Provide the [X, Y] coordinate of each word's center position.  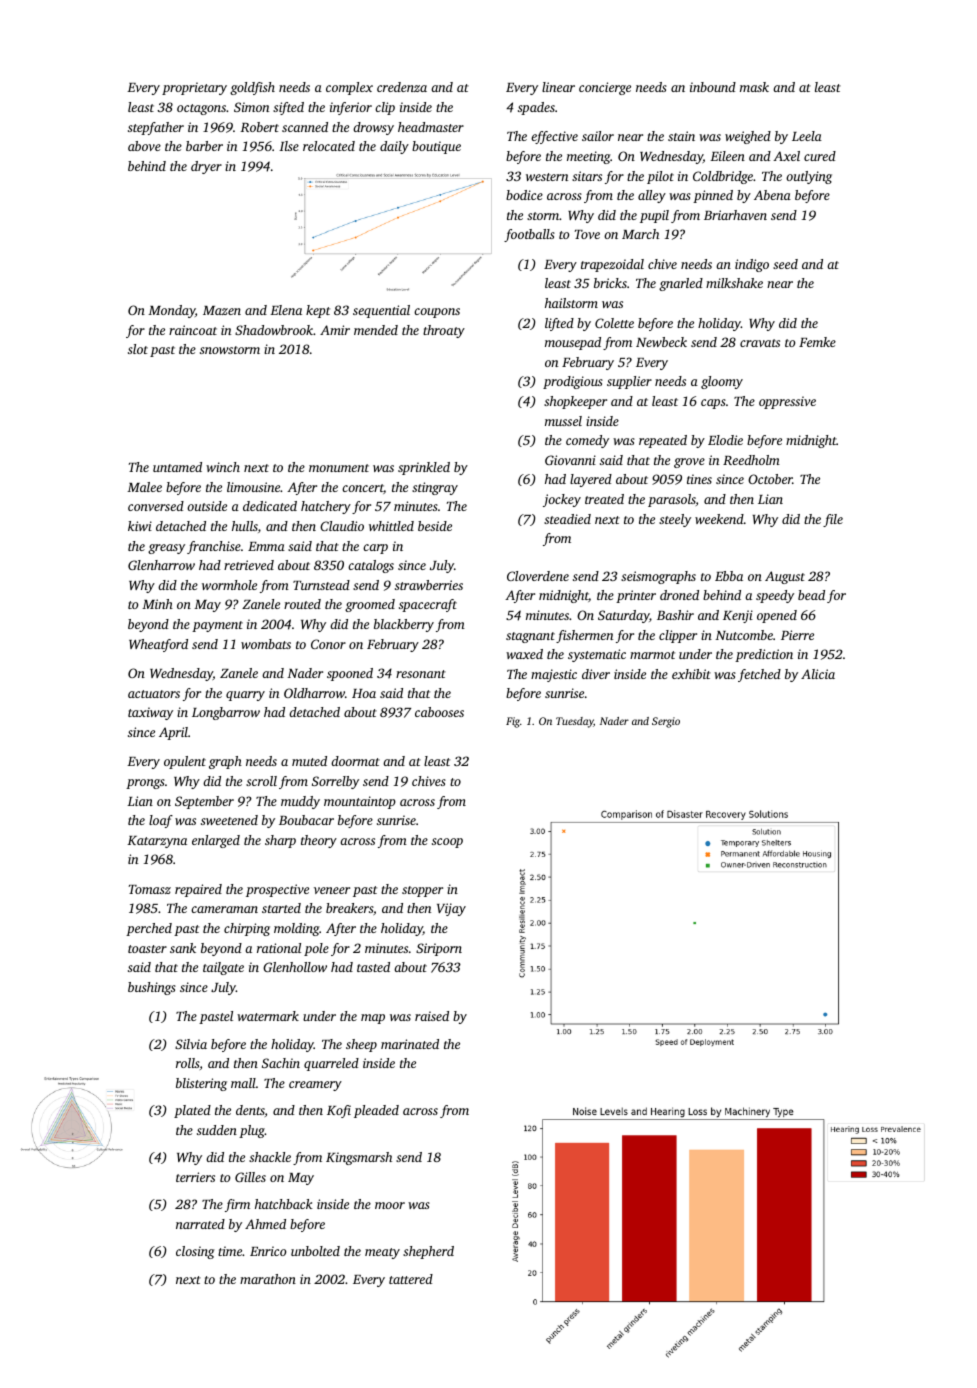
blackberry [404, 625]
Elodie [725, 440]
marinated [410, 1044]
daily [394, 147]
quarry [245, 696]
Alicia [818, 674]
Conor [328, 644]
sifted [288, 108]
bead [811, 595]
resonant [421, 674]
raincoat [193, 330]
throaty [444, 331]
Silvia [191, 1044]
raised [432, 1016]
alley [652, 196]
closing [195, 1252]
